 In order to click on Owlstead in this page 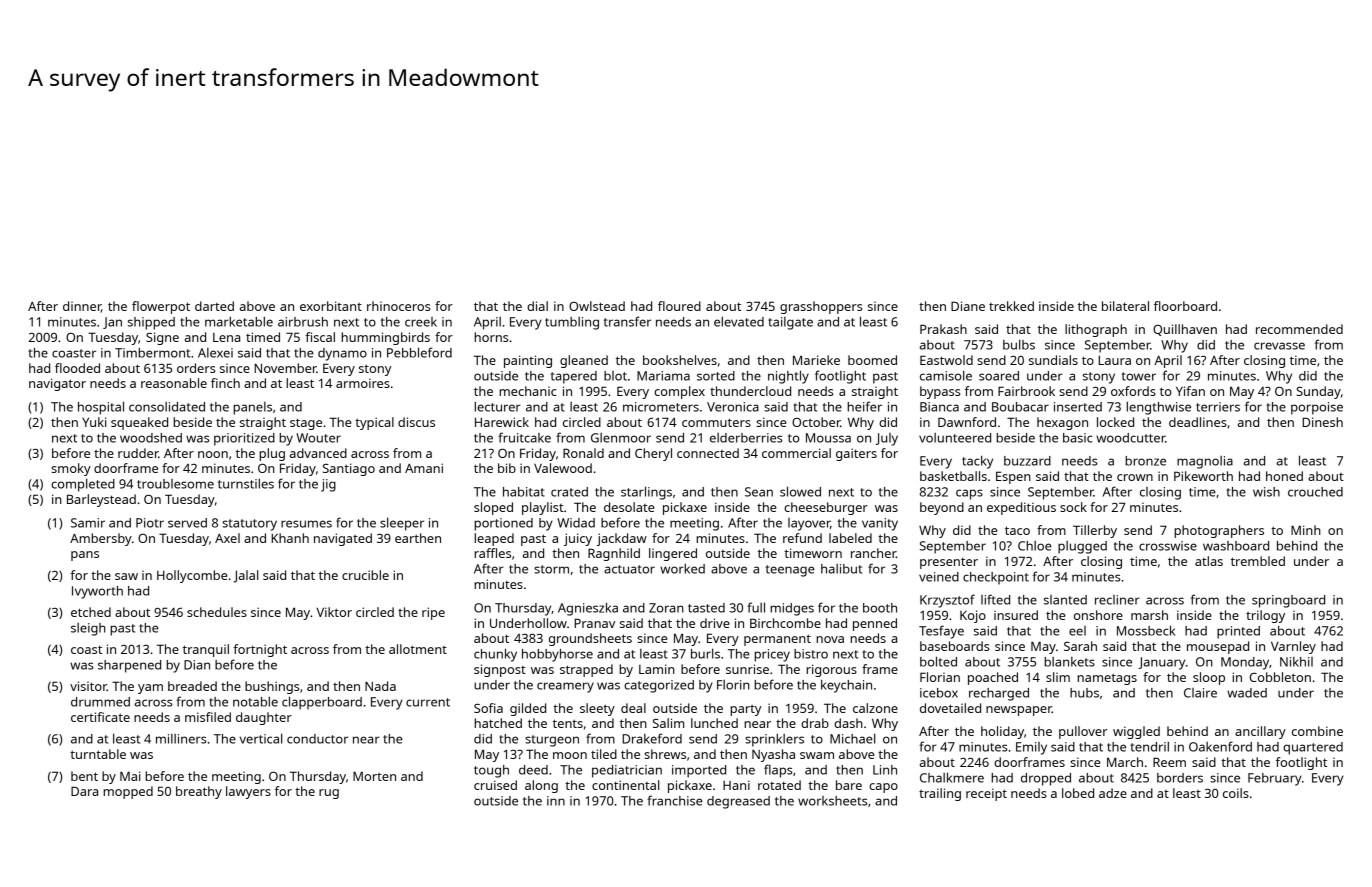, I will do `click(597, 306)`.
